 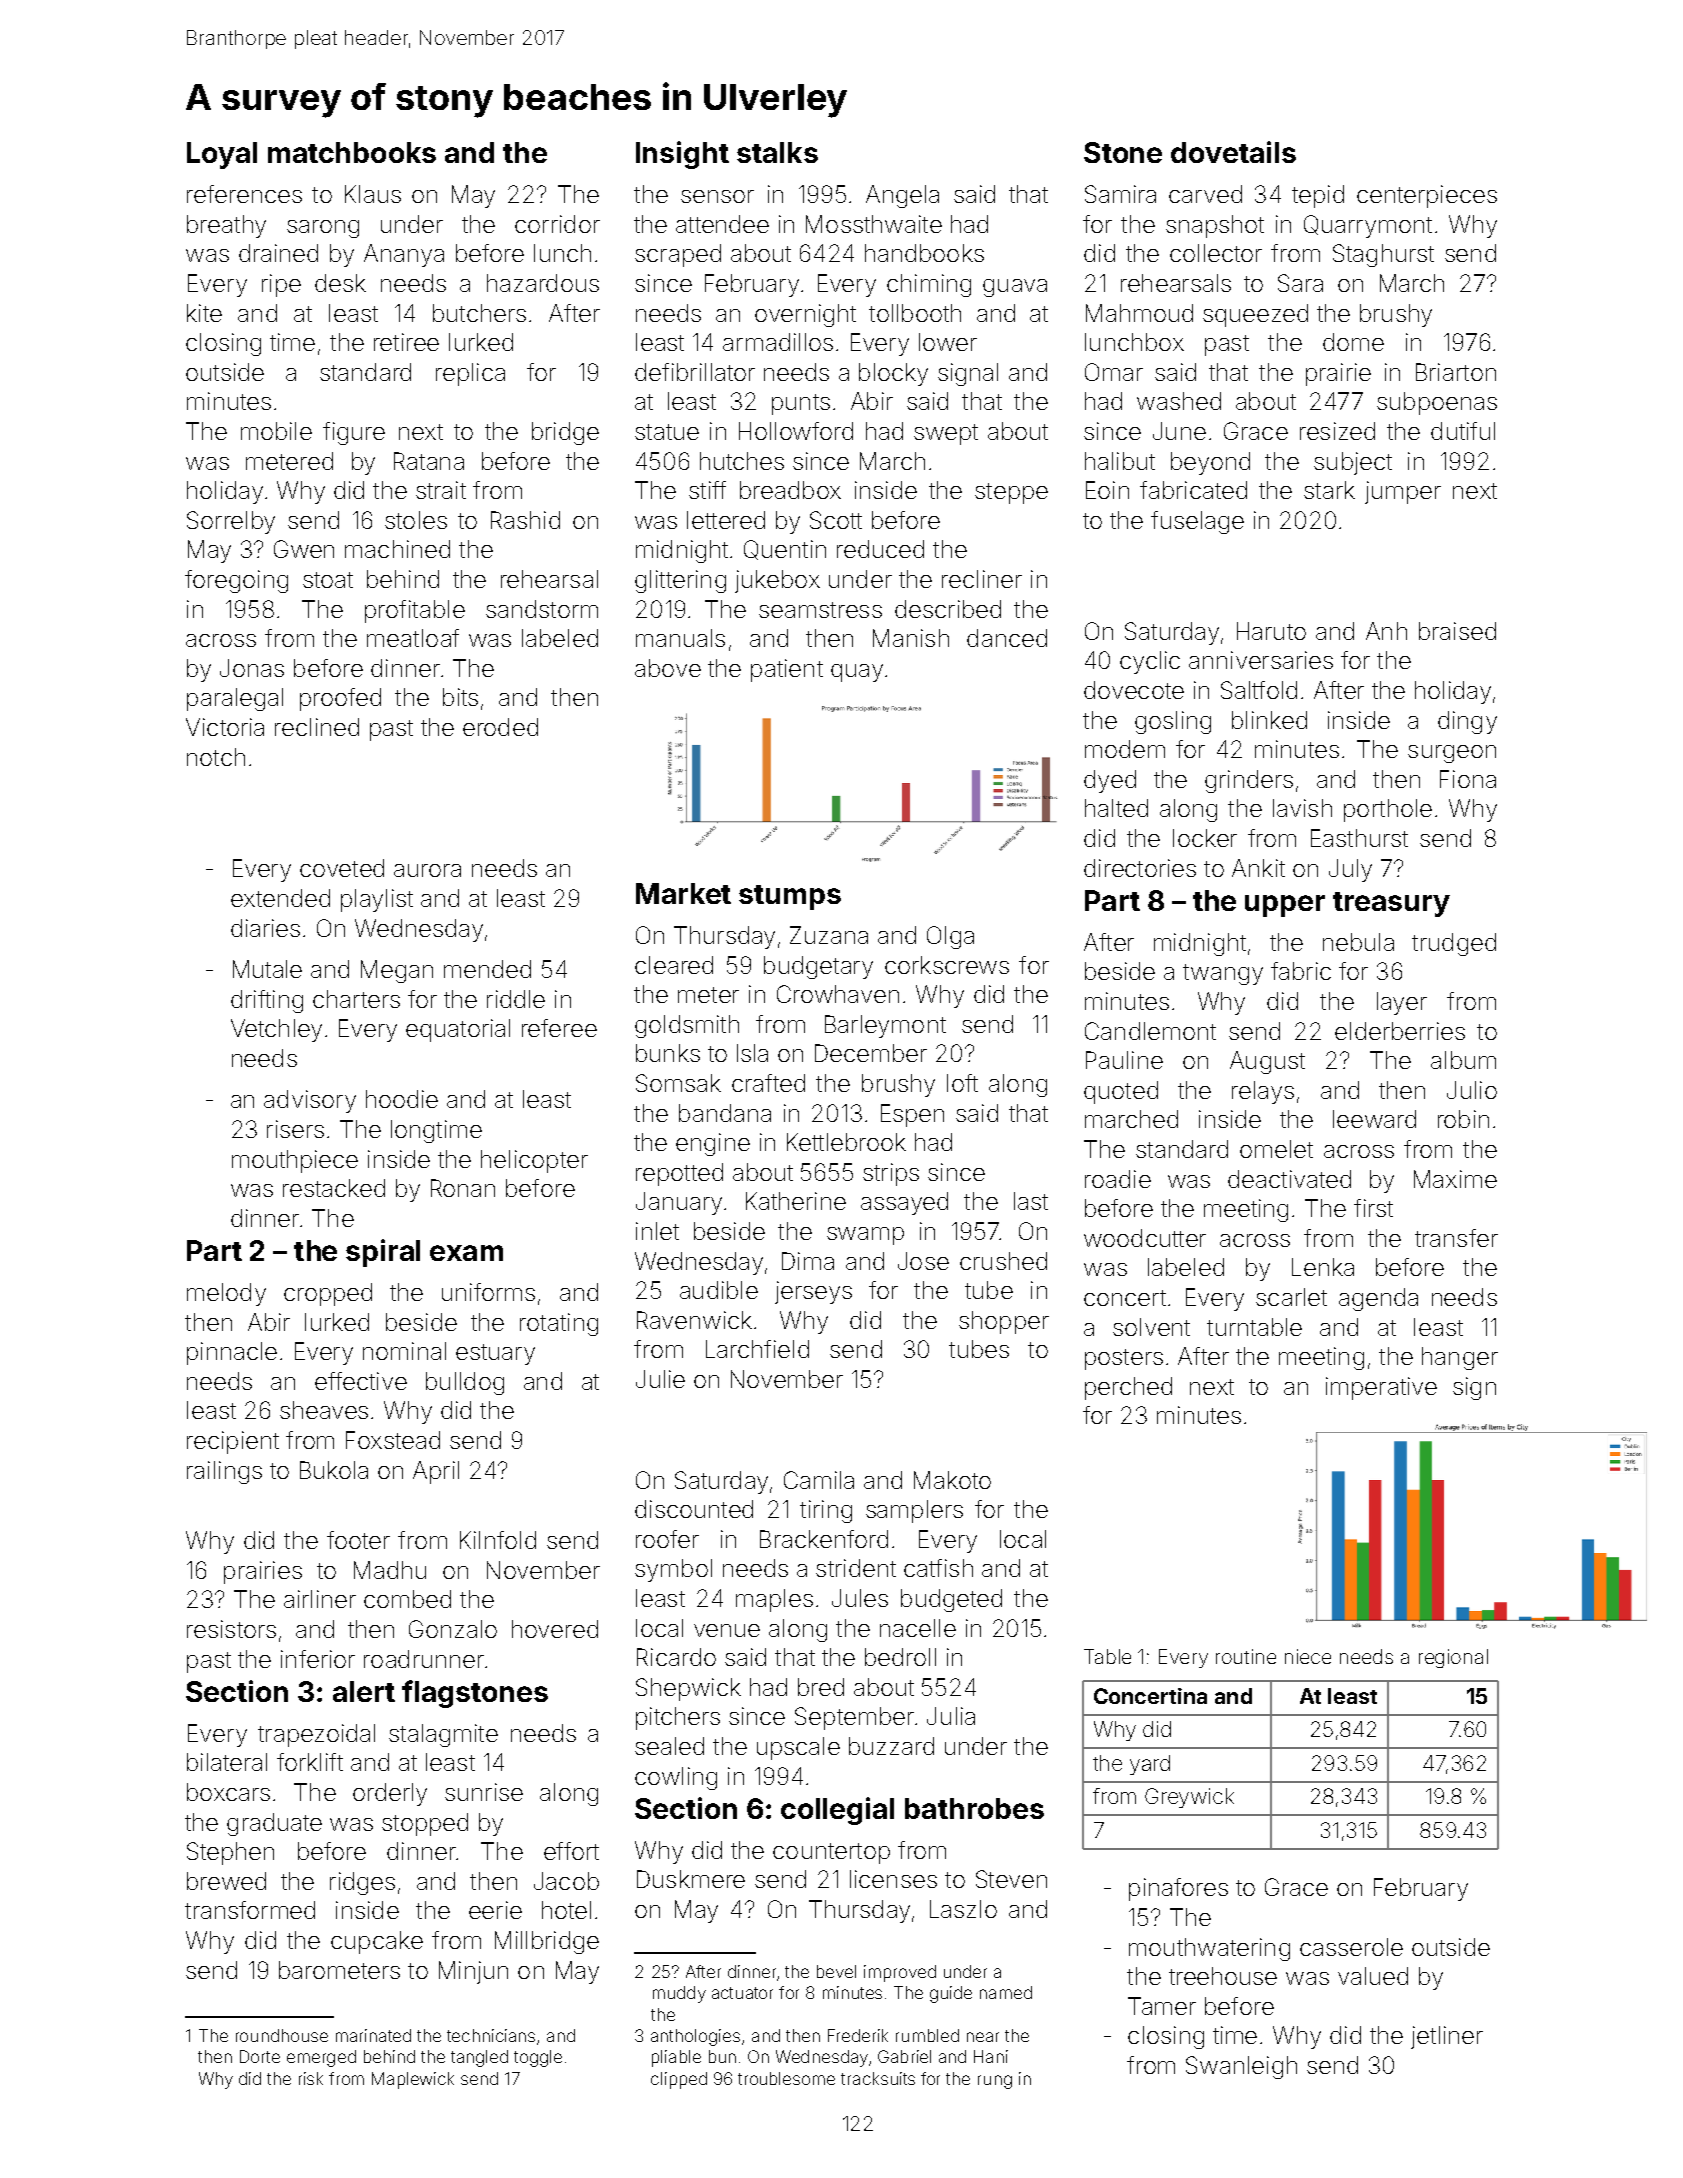 What do you see at coordinates (1128, 1388) in the screenshot?
I see `perched` at bounding box center [1128, 1388].
